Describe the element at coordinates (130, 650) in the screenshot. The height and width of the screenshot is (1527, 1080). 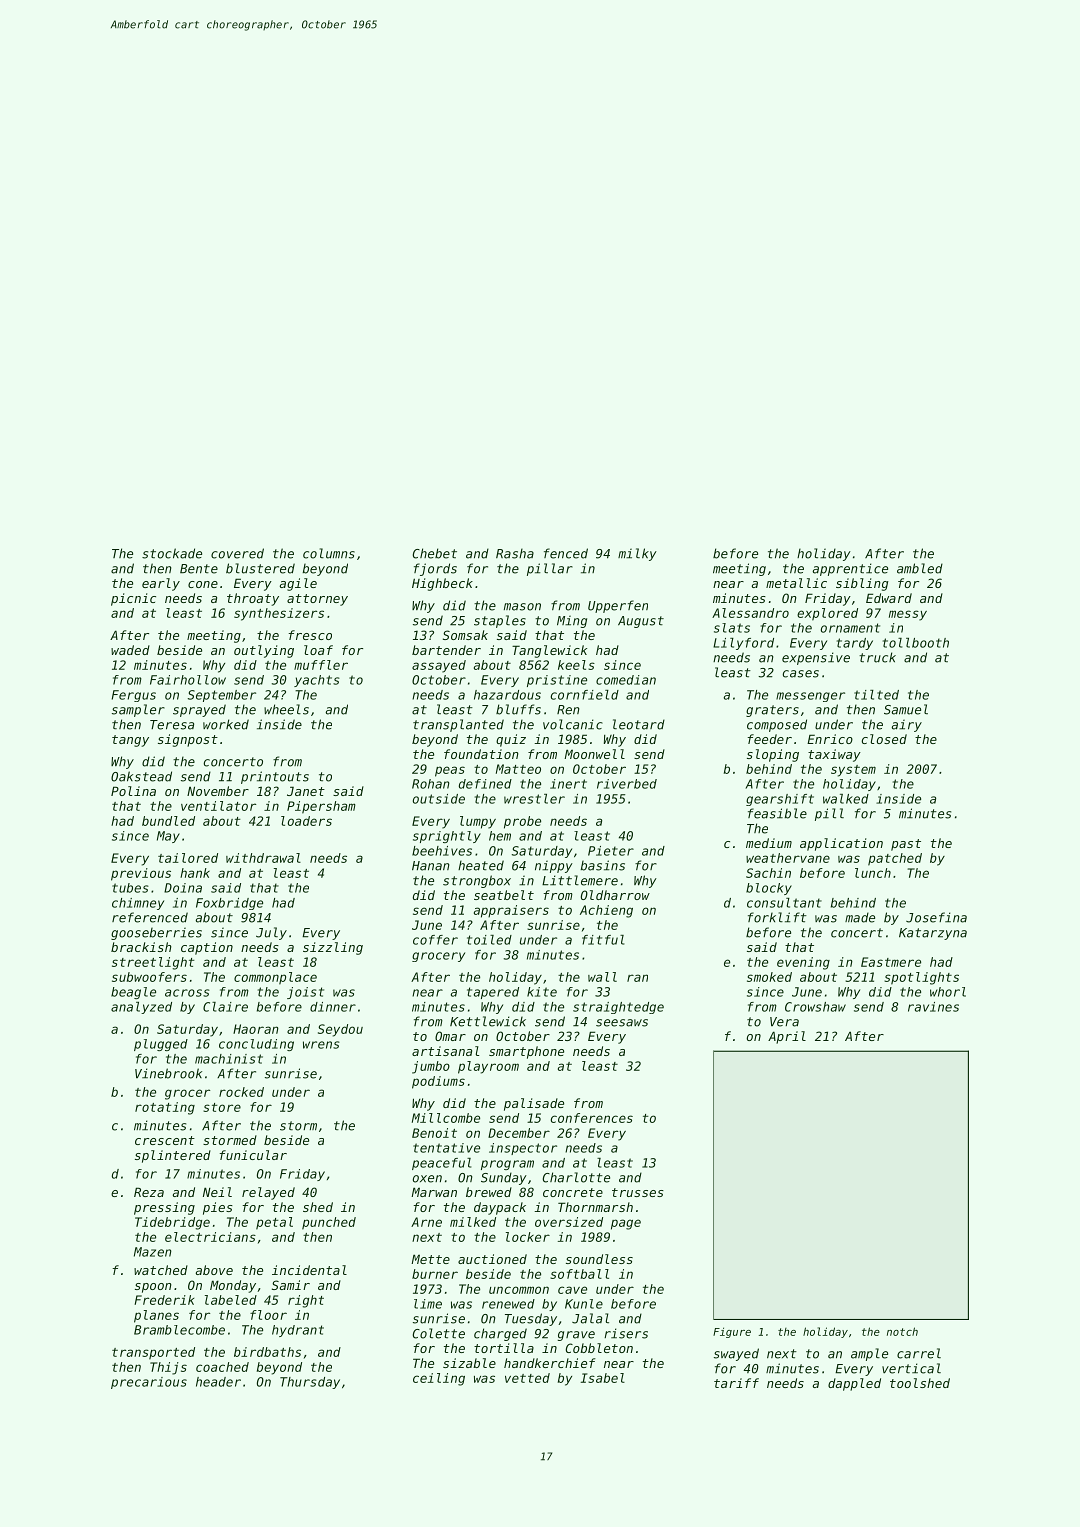
I see `waded` at that location.
